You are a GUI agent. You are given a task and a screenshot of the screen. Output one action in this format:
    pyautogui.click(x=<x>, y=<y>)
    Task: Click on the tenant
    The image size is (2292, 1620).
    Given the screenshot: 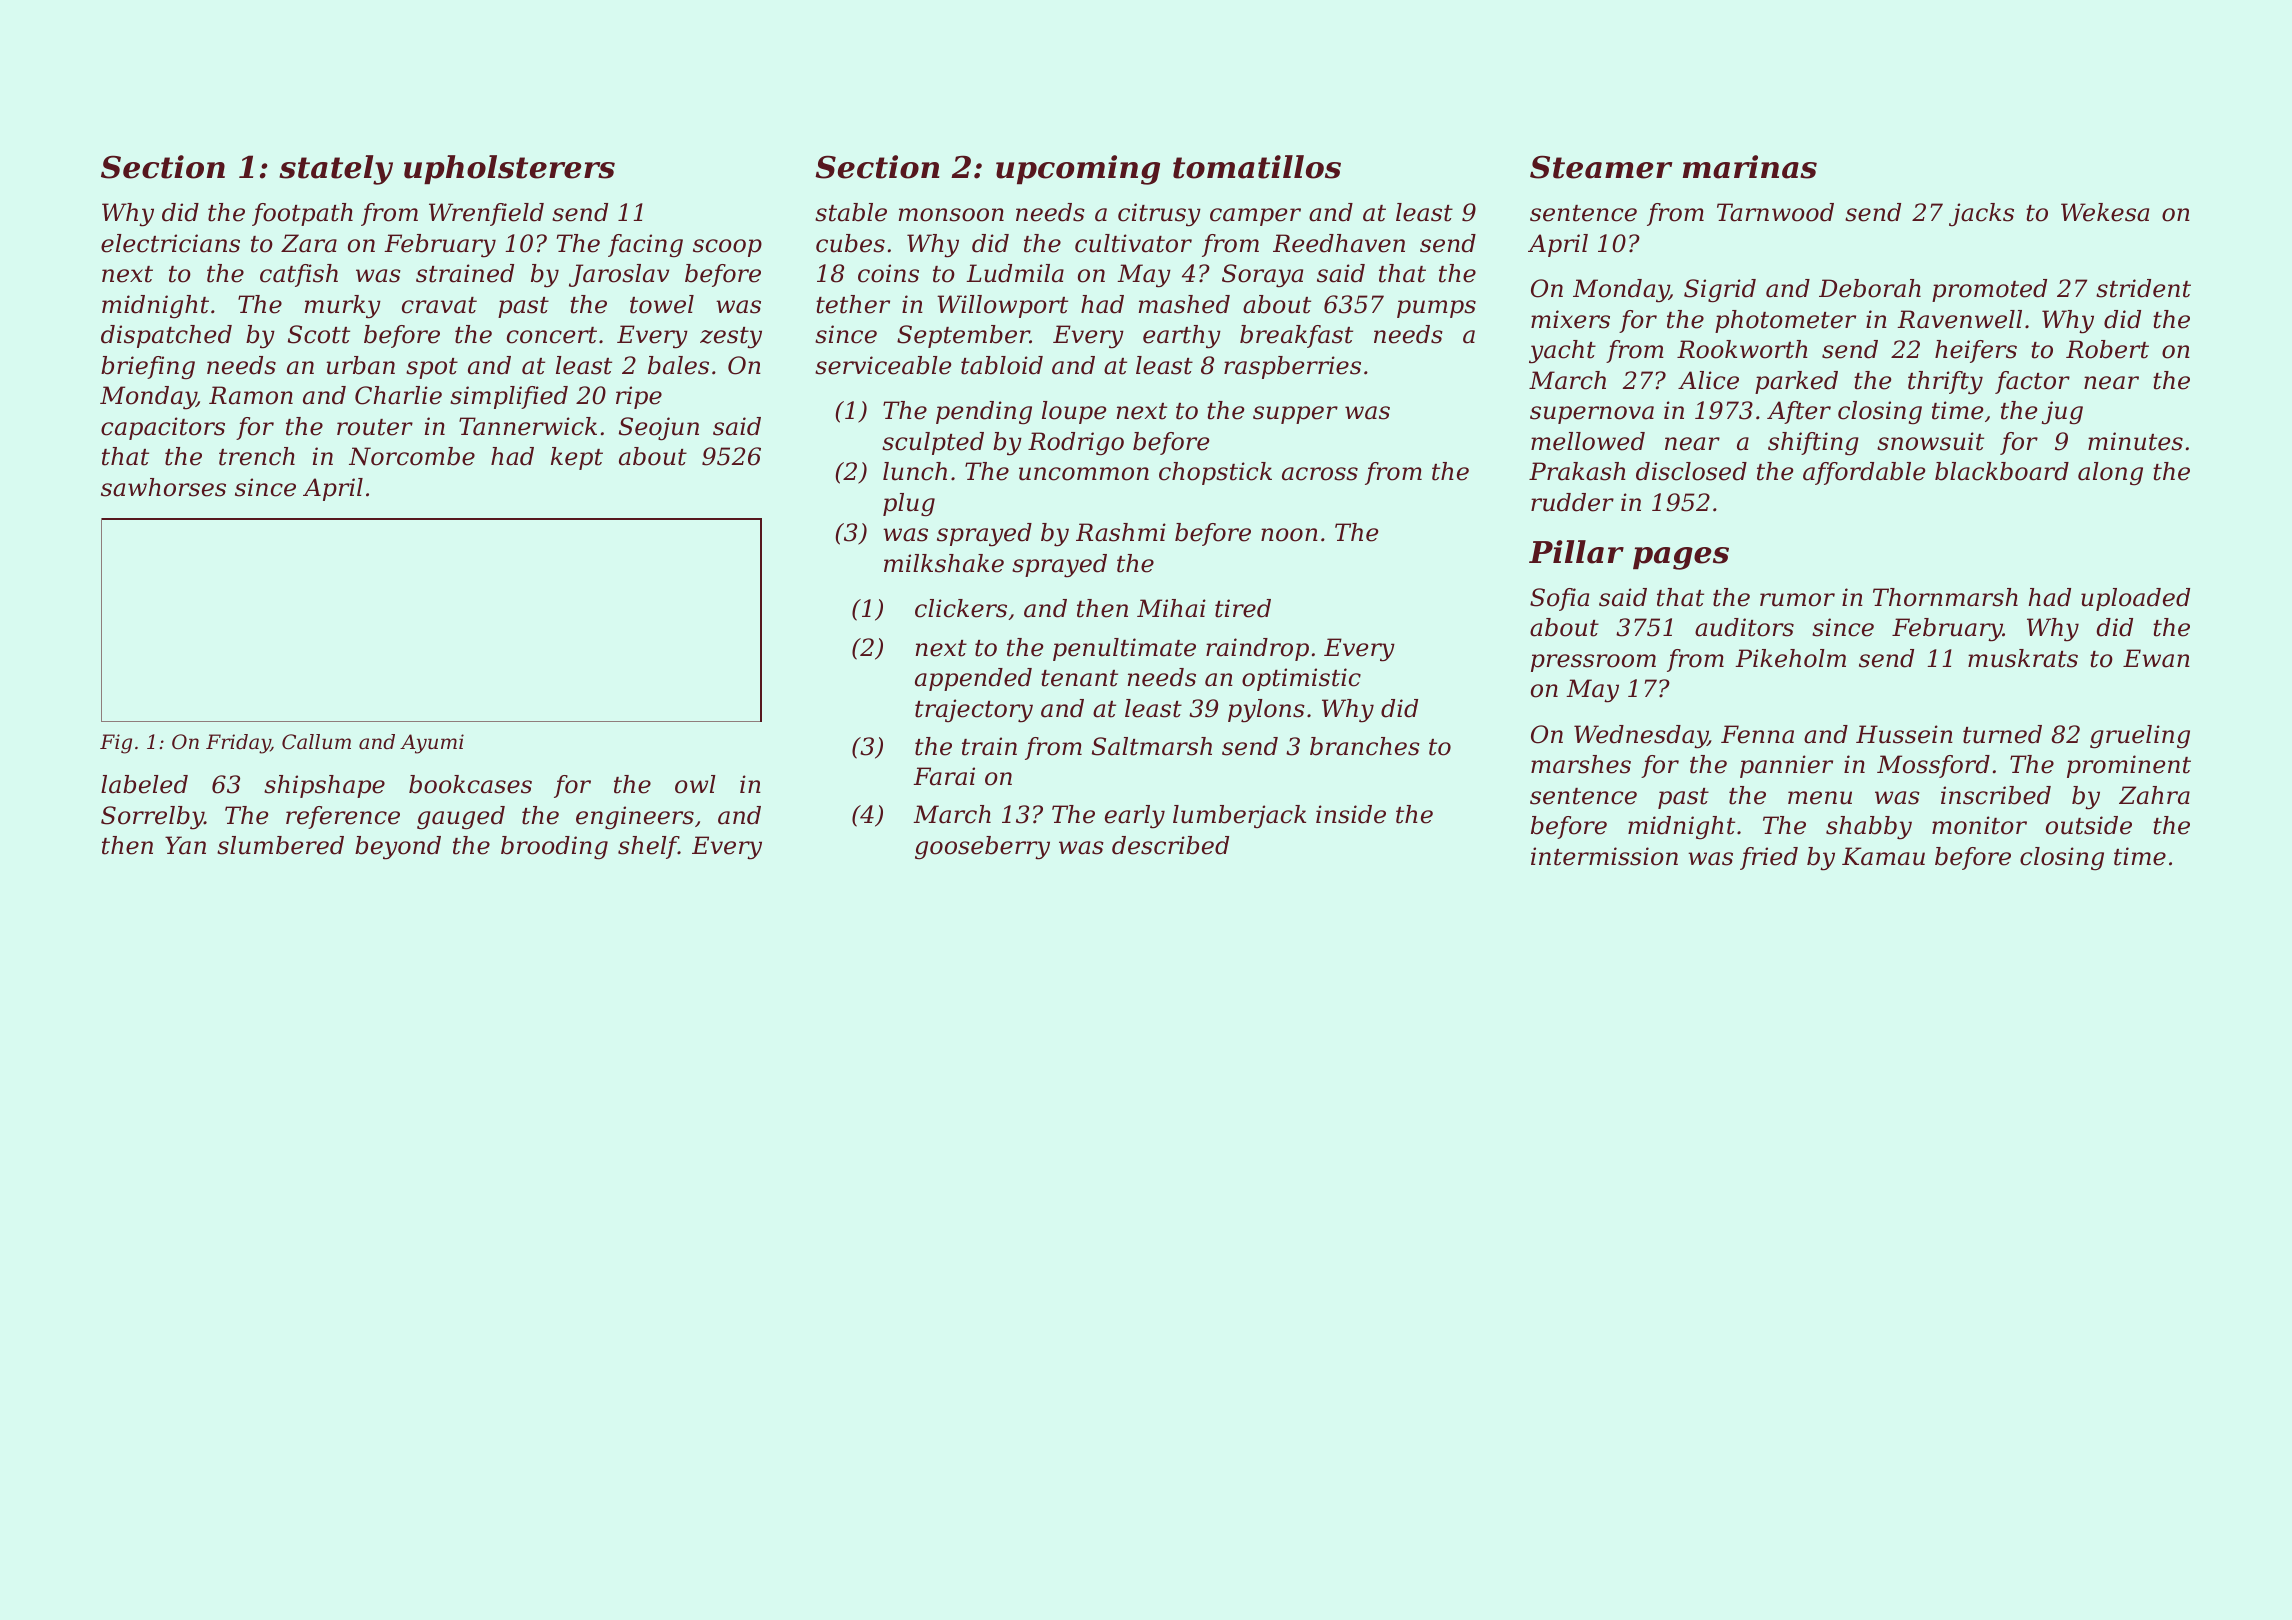 What is the action you would take?
    pyautogui.click(x=1079, y=678)
